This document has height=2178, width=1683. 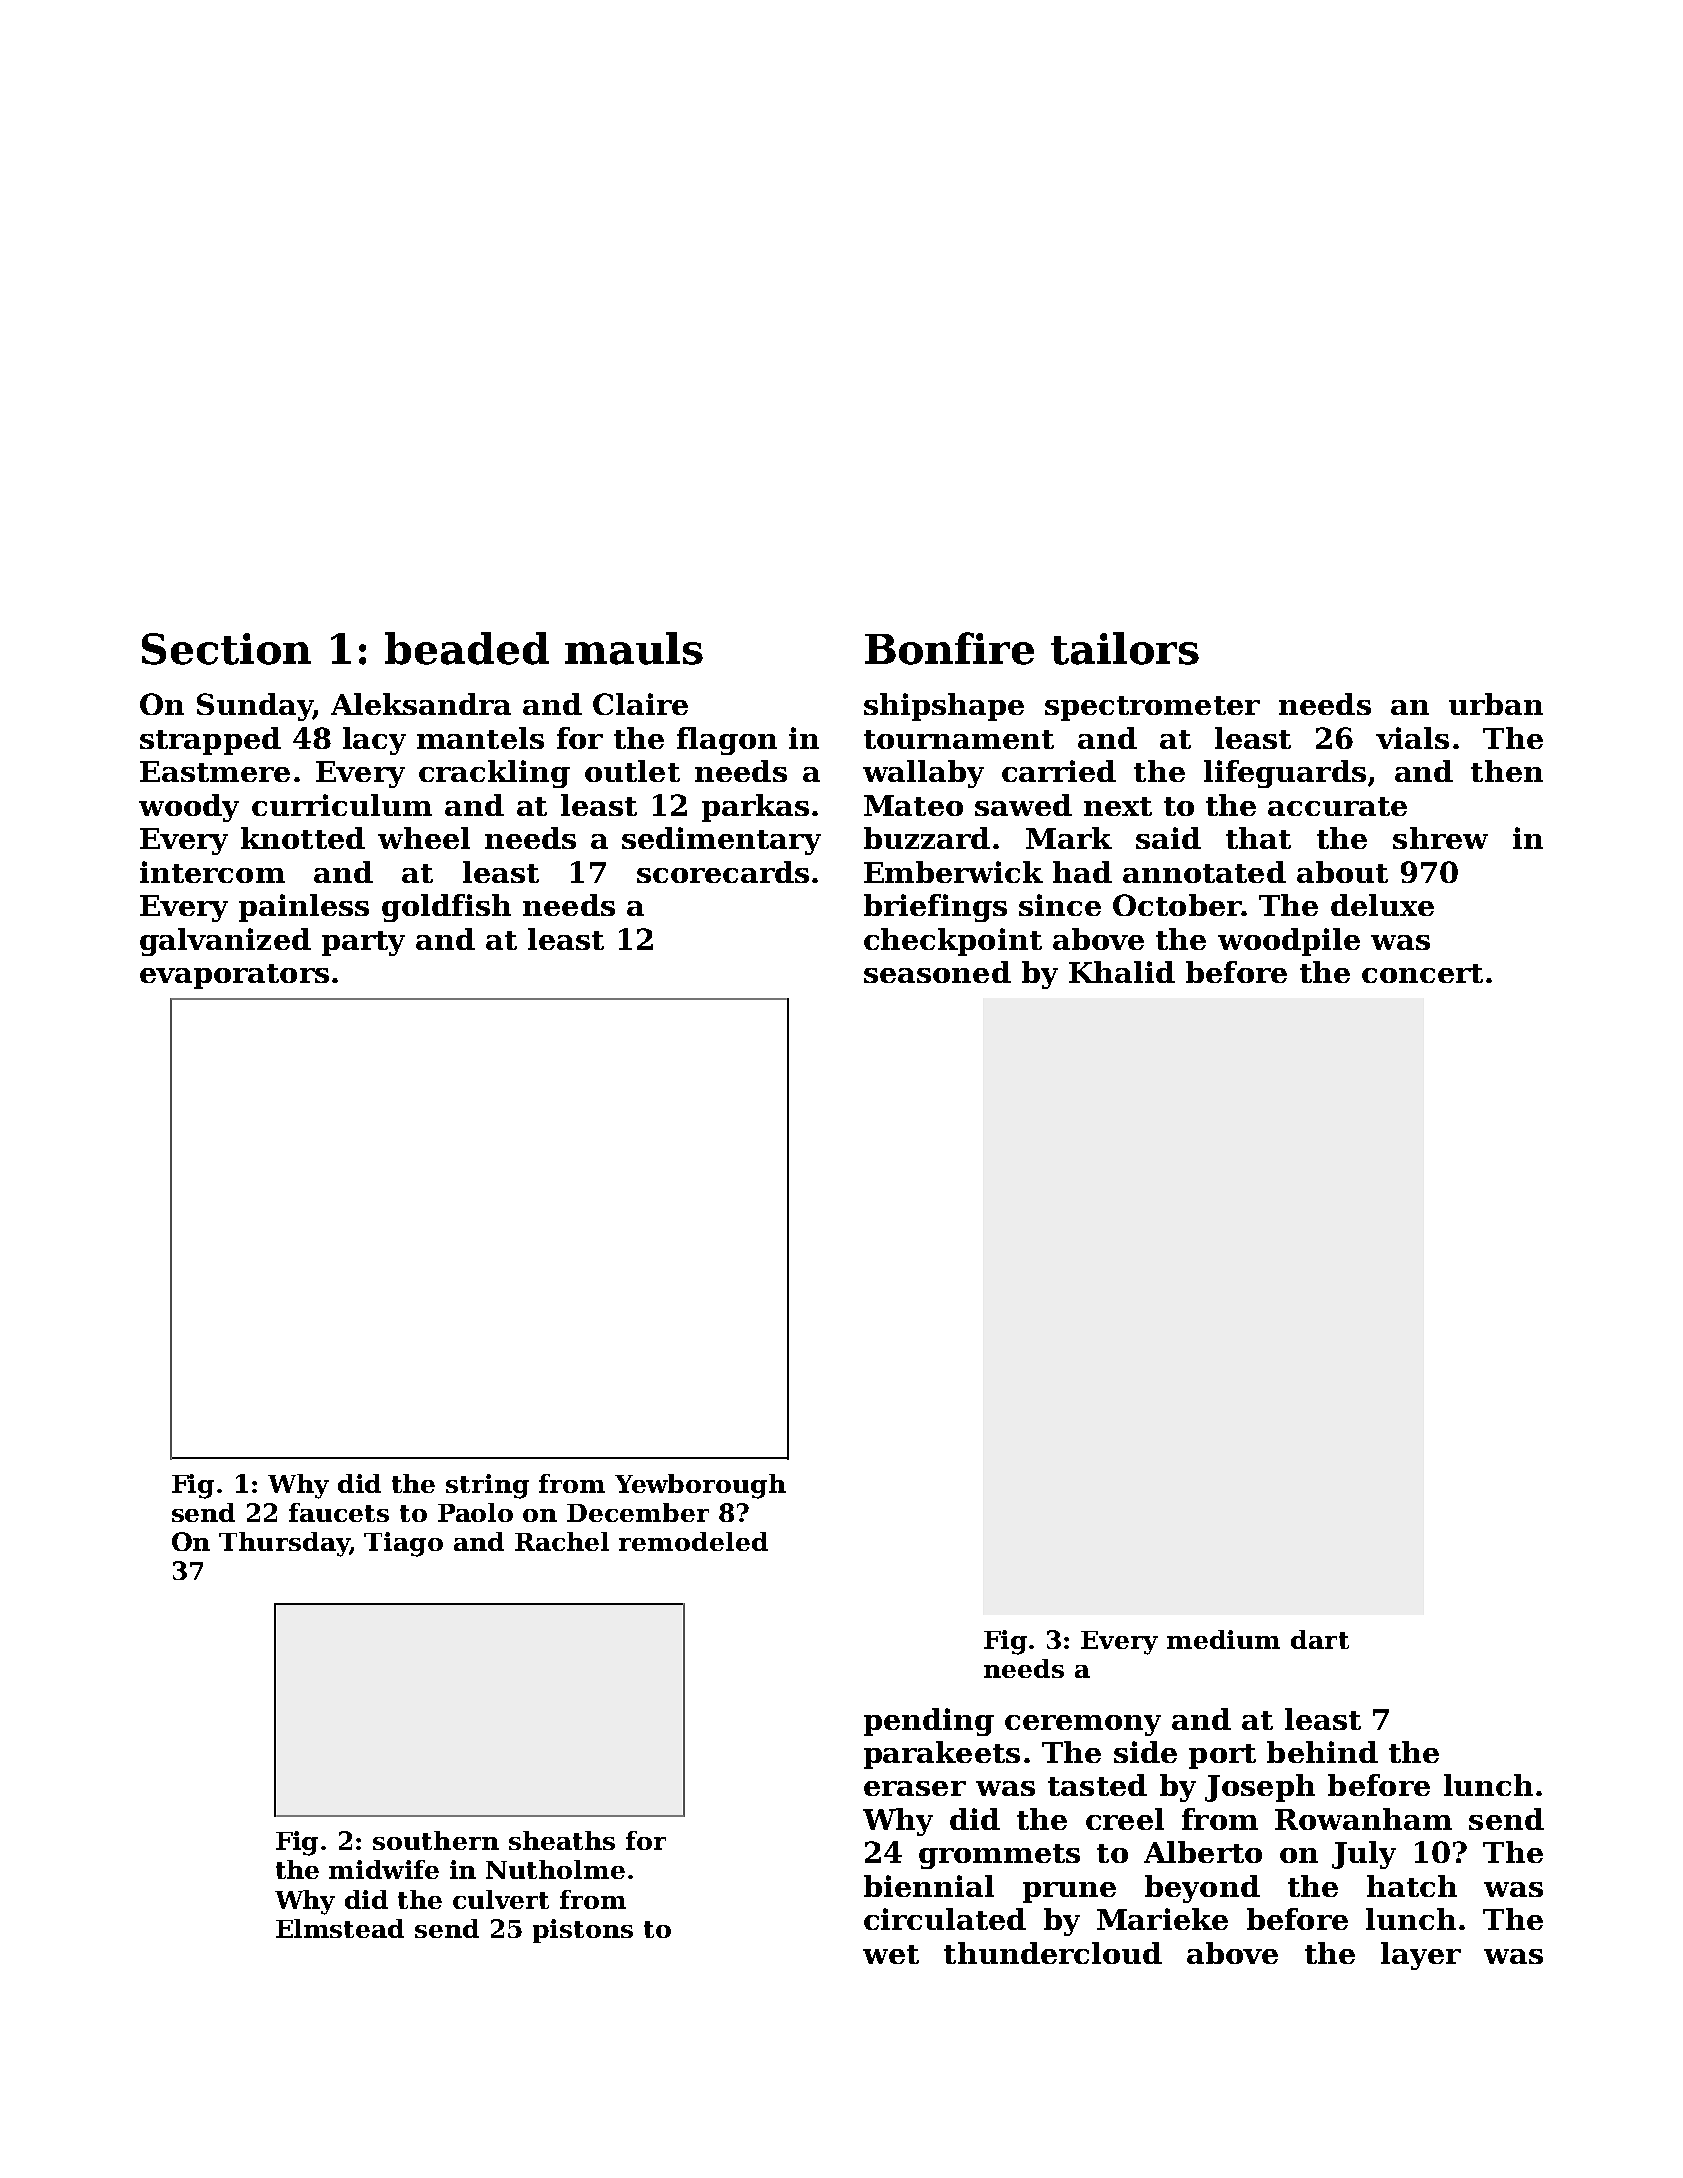 I want to click on Elmstead, so click(x=340, y=1928).
